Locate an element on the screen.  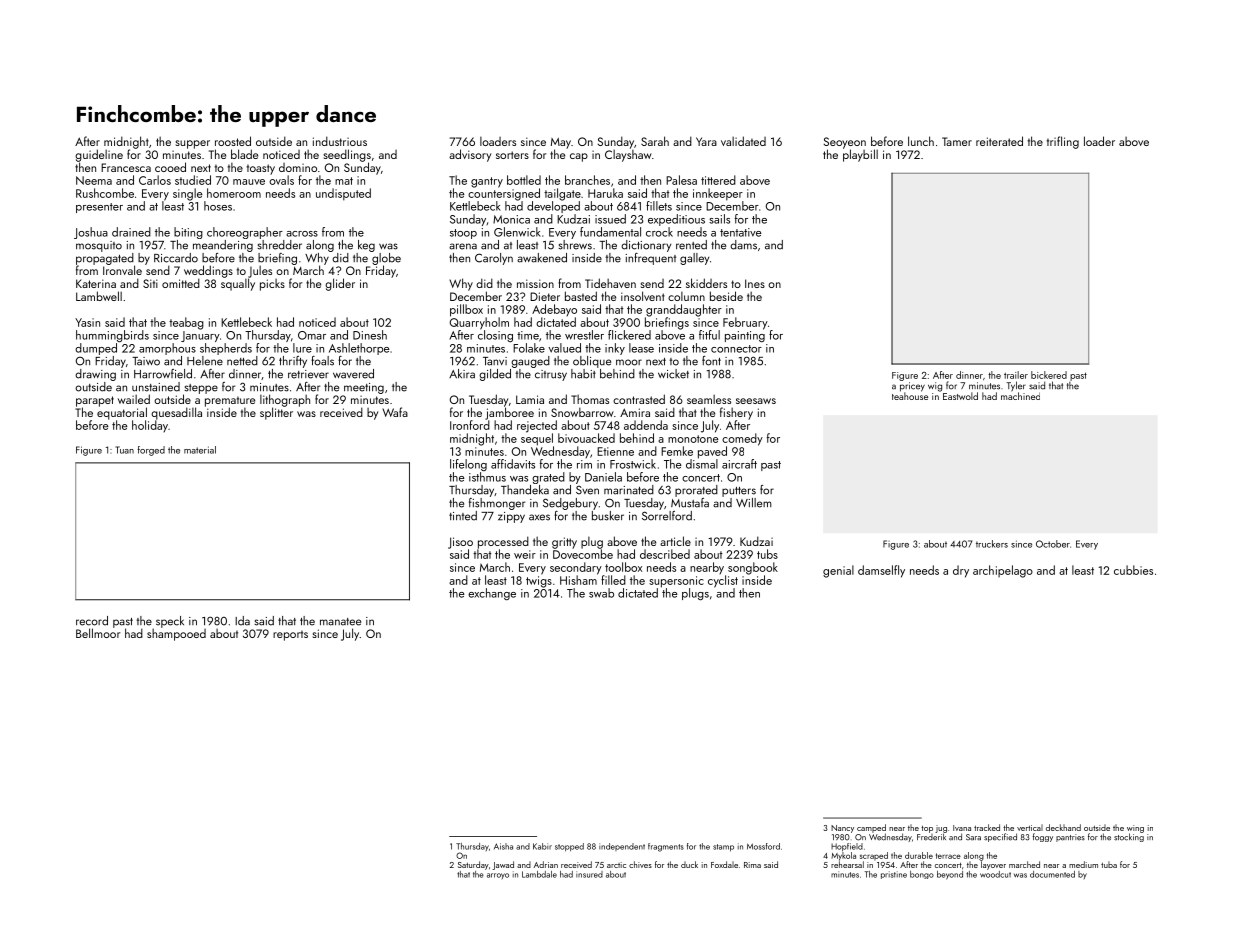
cubbies is located at coordinates (1133, 570).
